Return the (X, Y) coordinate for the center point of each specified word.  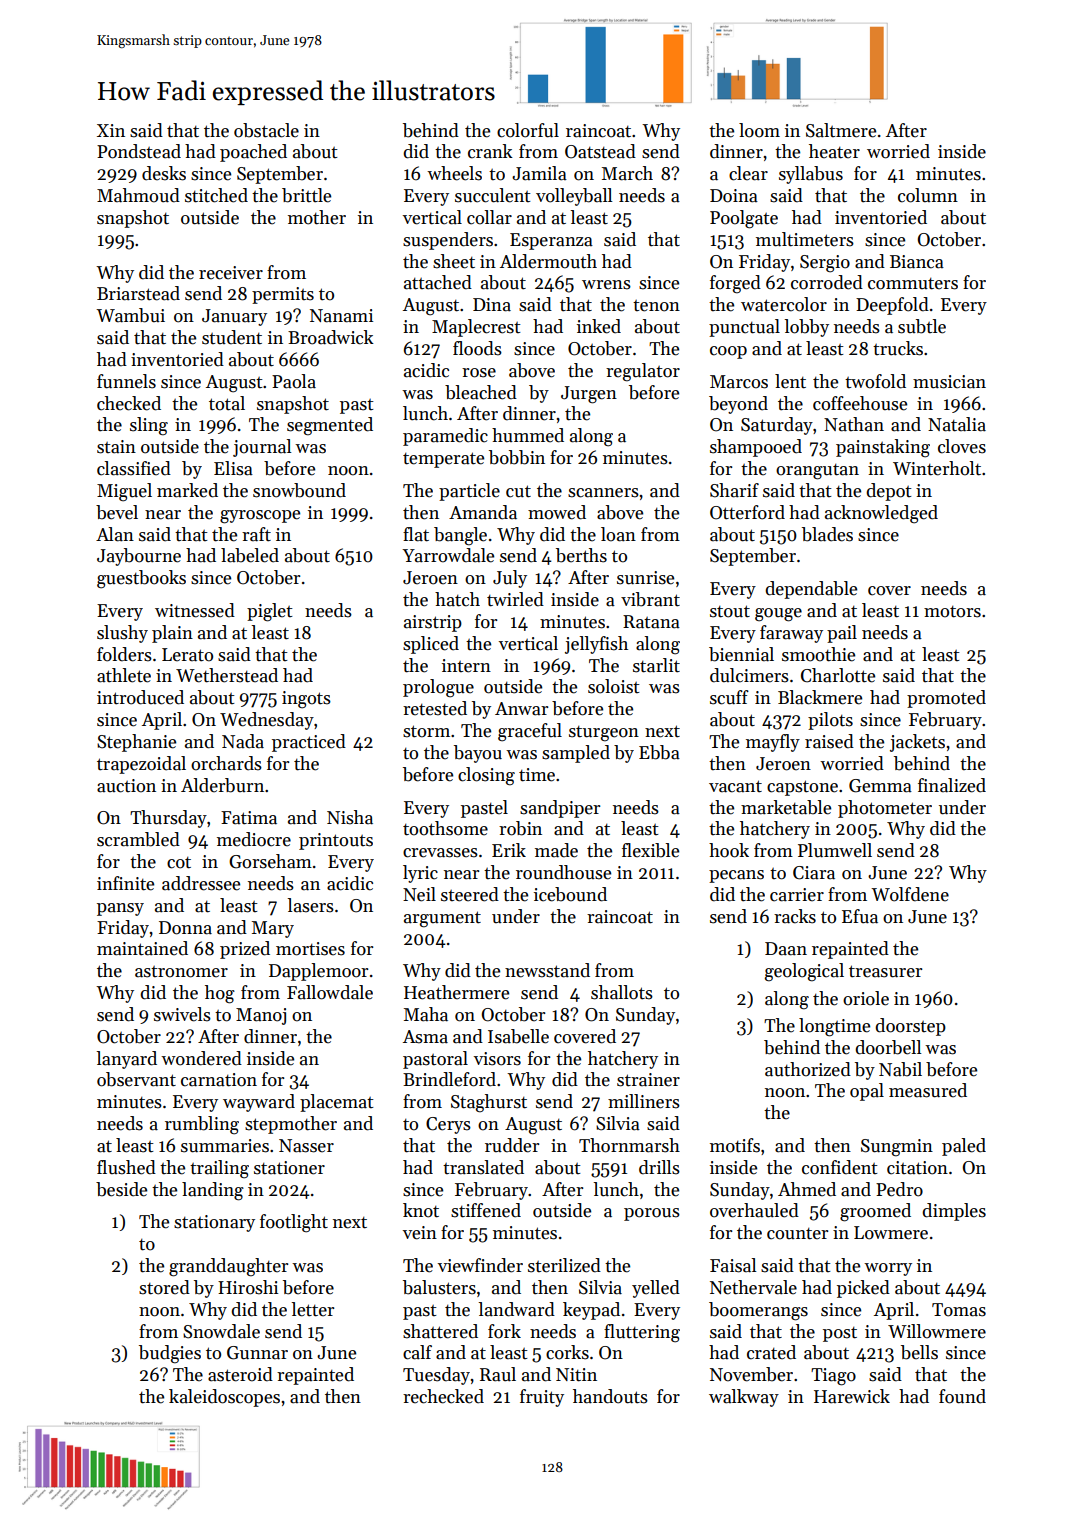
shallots (622, 992)
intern (466, 666)
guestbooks (141, 579)
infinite (125, 883)
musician (949, 382)
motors (952, 612)
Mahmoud (138, 195)
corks (567, 1352)
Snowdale (221, 1331)
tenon (656, 306)
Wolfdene (910, 894)
